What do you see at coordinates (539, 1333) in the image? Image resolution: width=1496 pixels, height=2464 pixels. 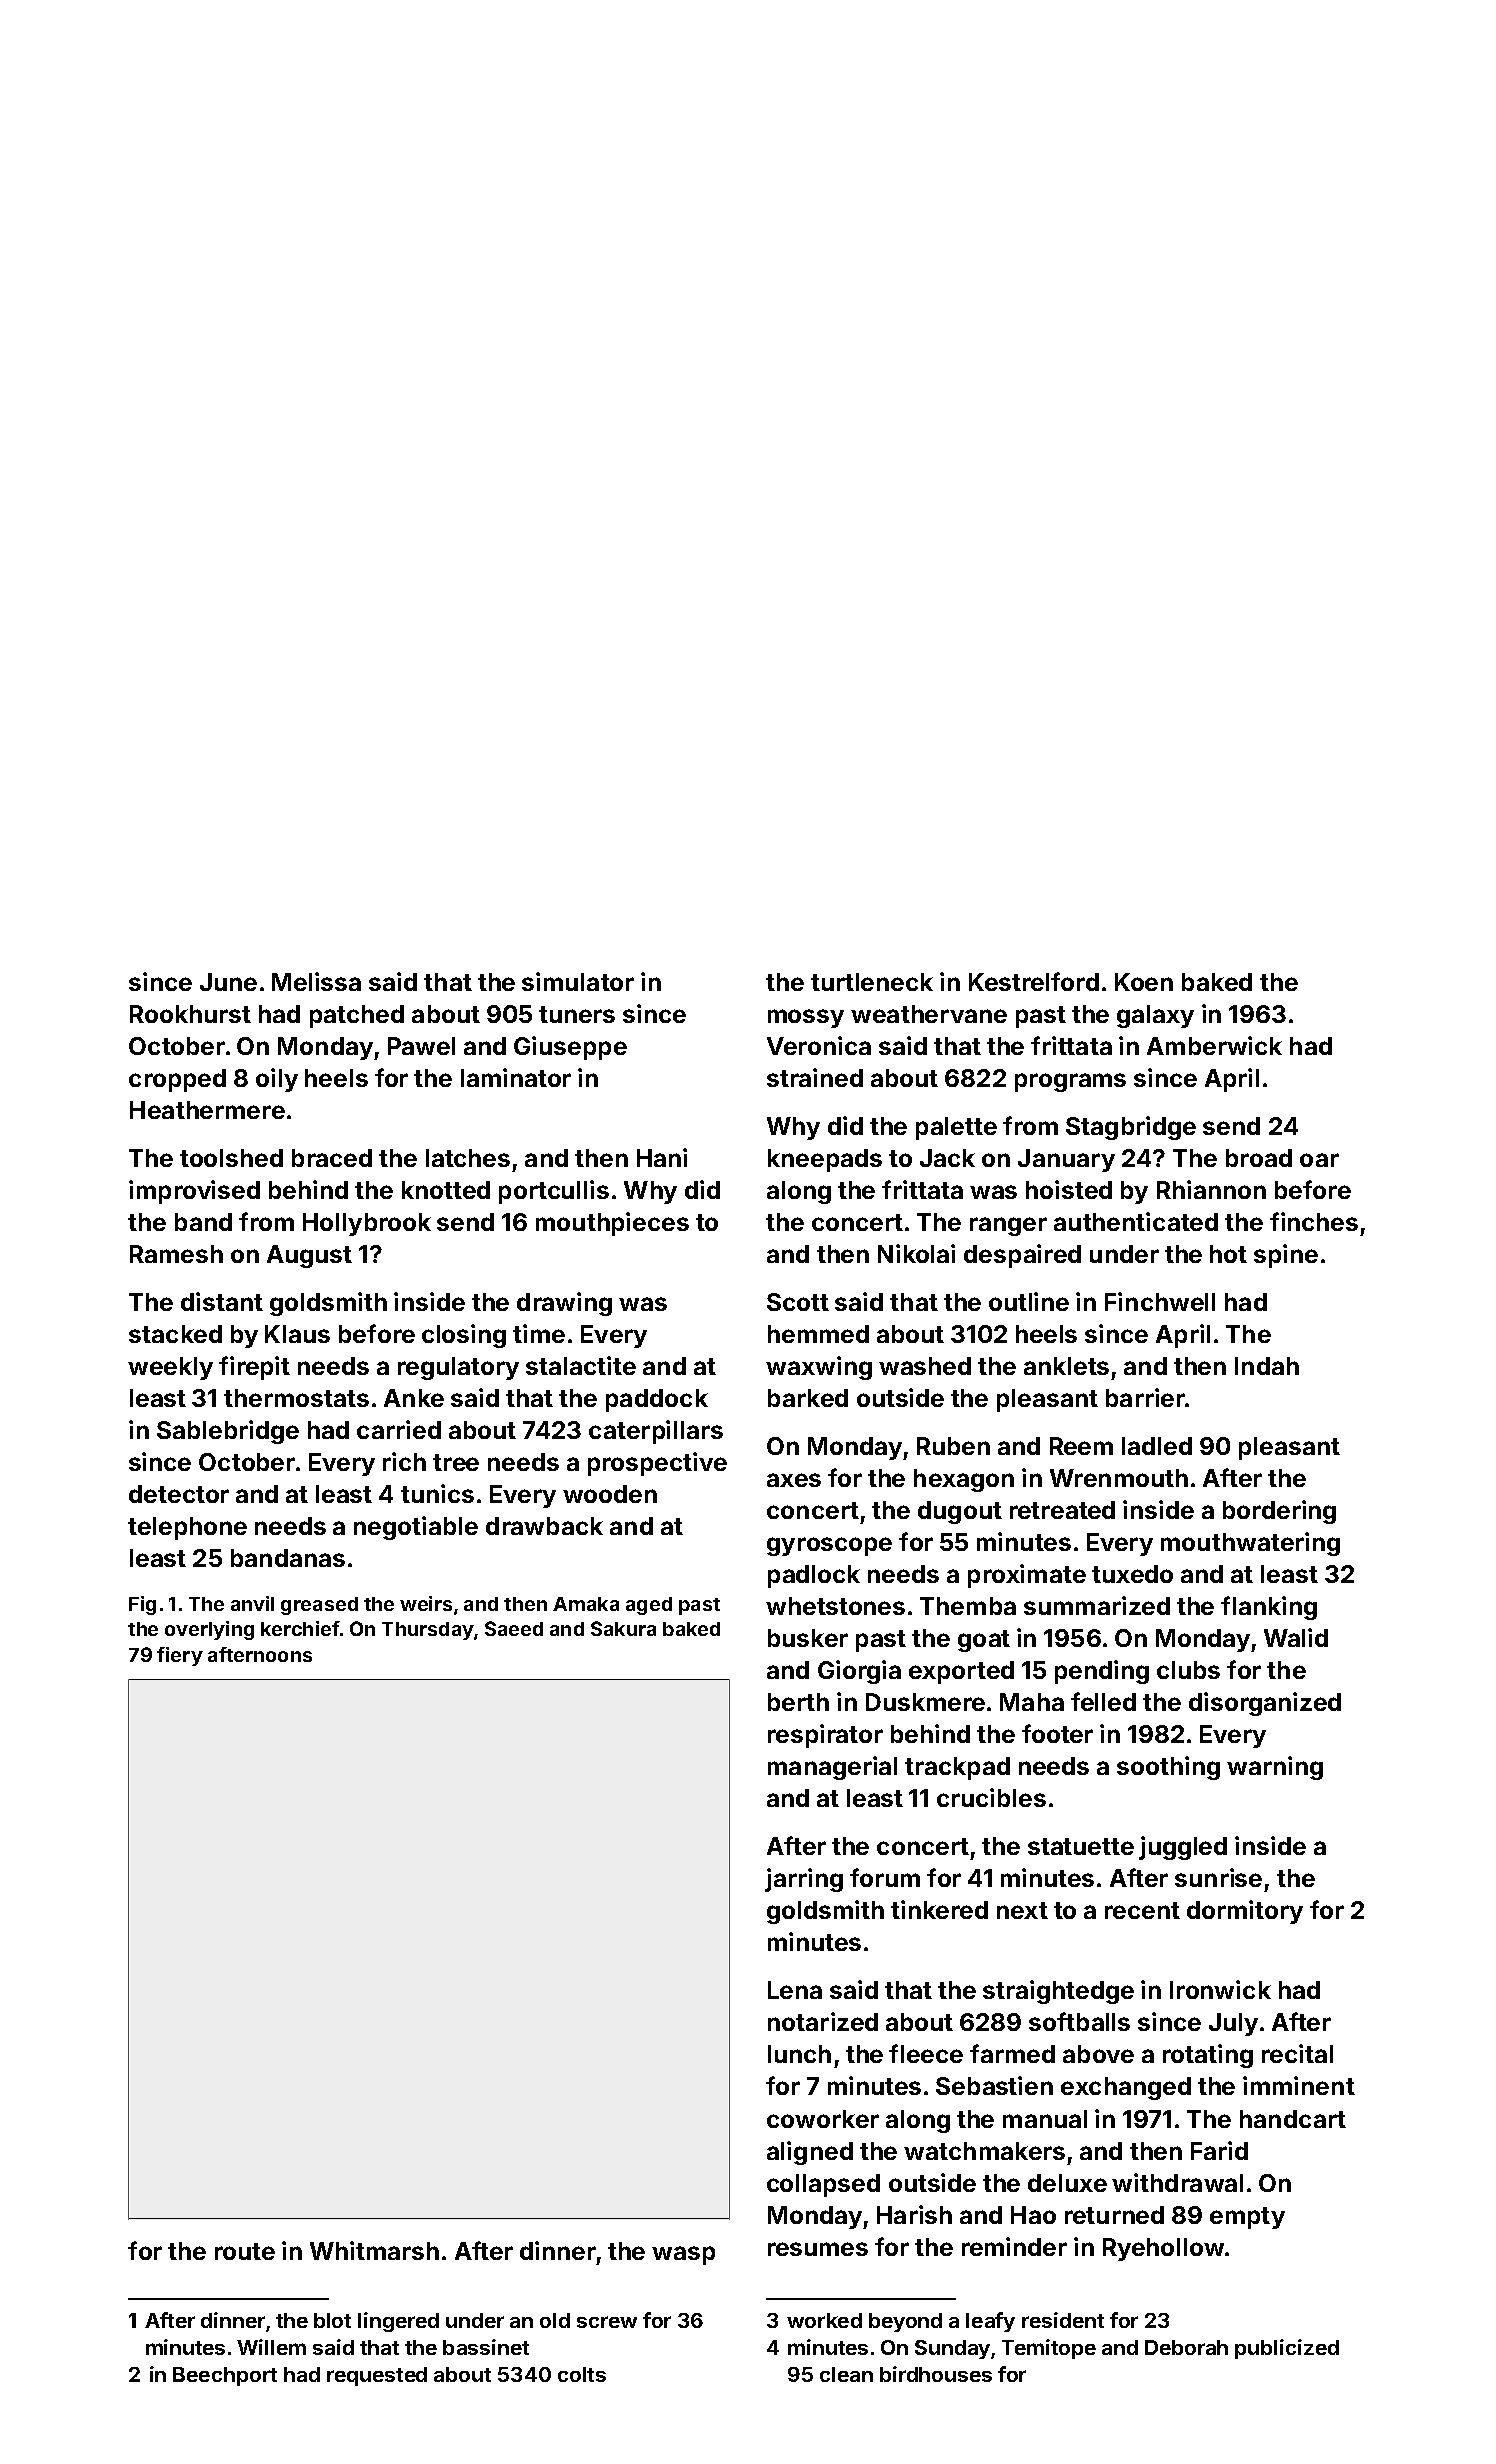 I see `time` at bounding box center [539, 1333].
